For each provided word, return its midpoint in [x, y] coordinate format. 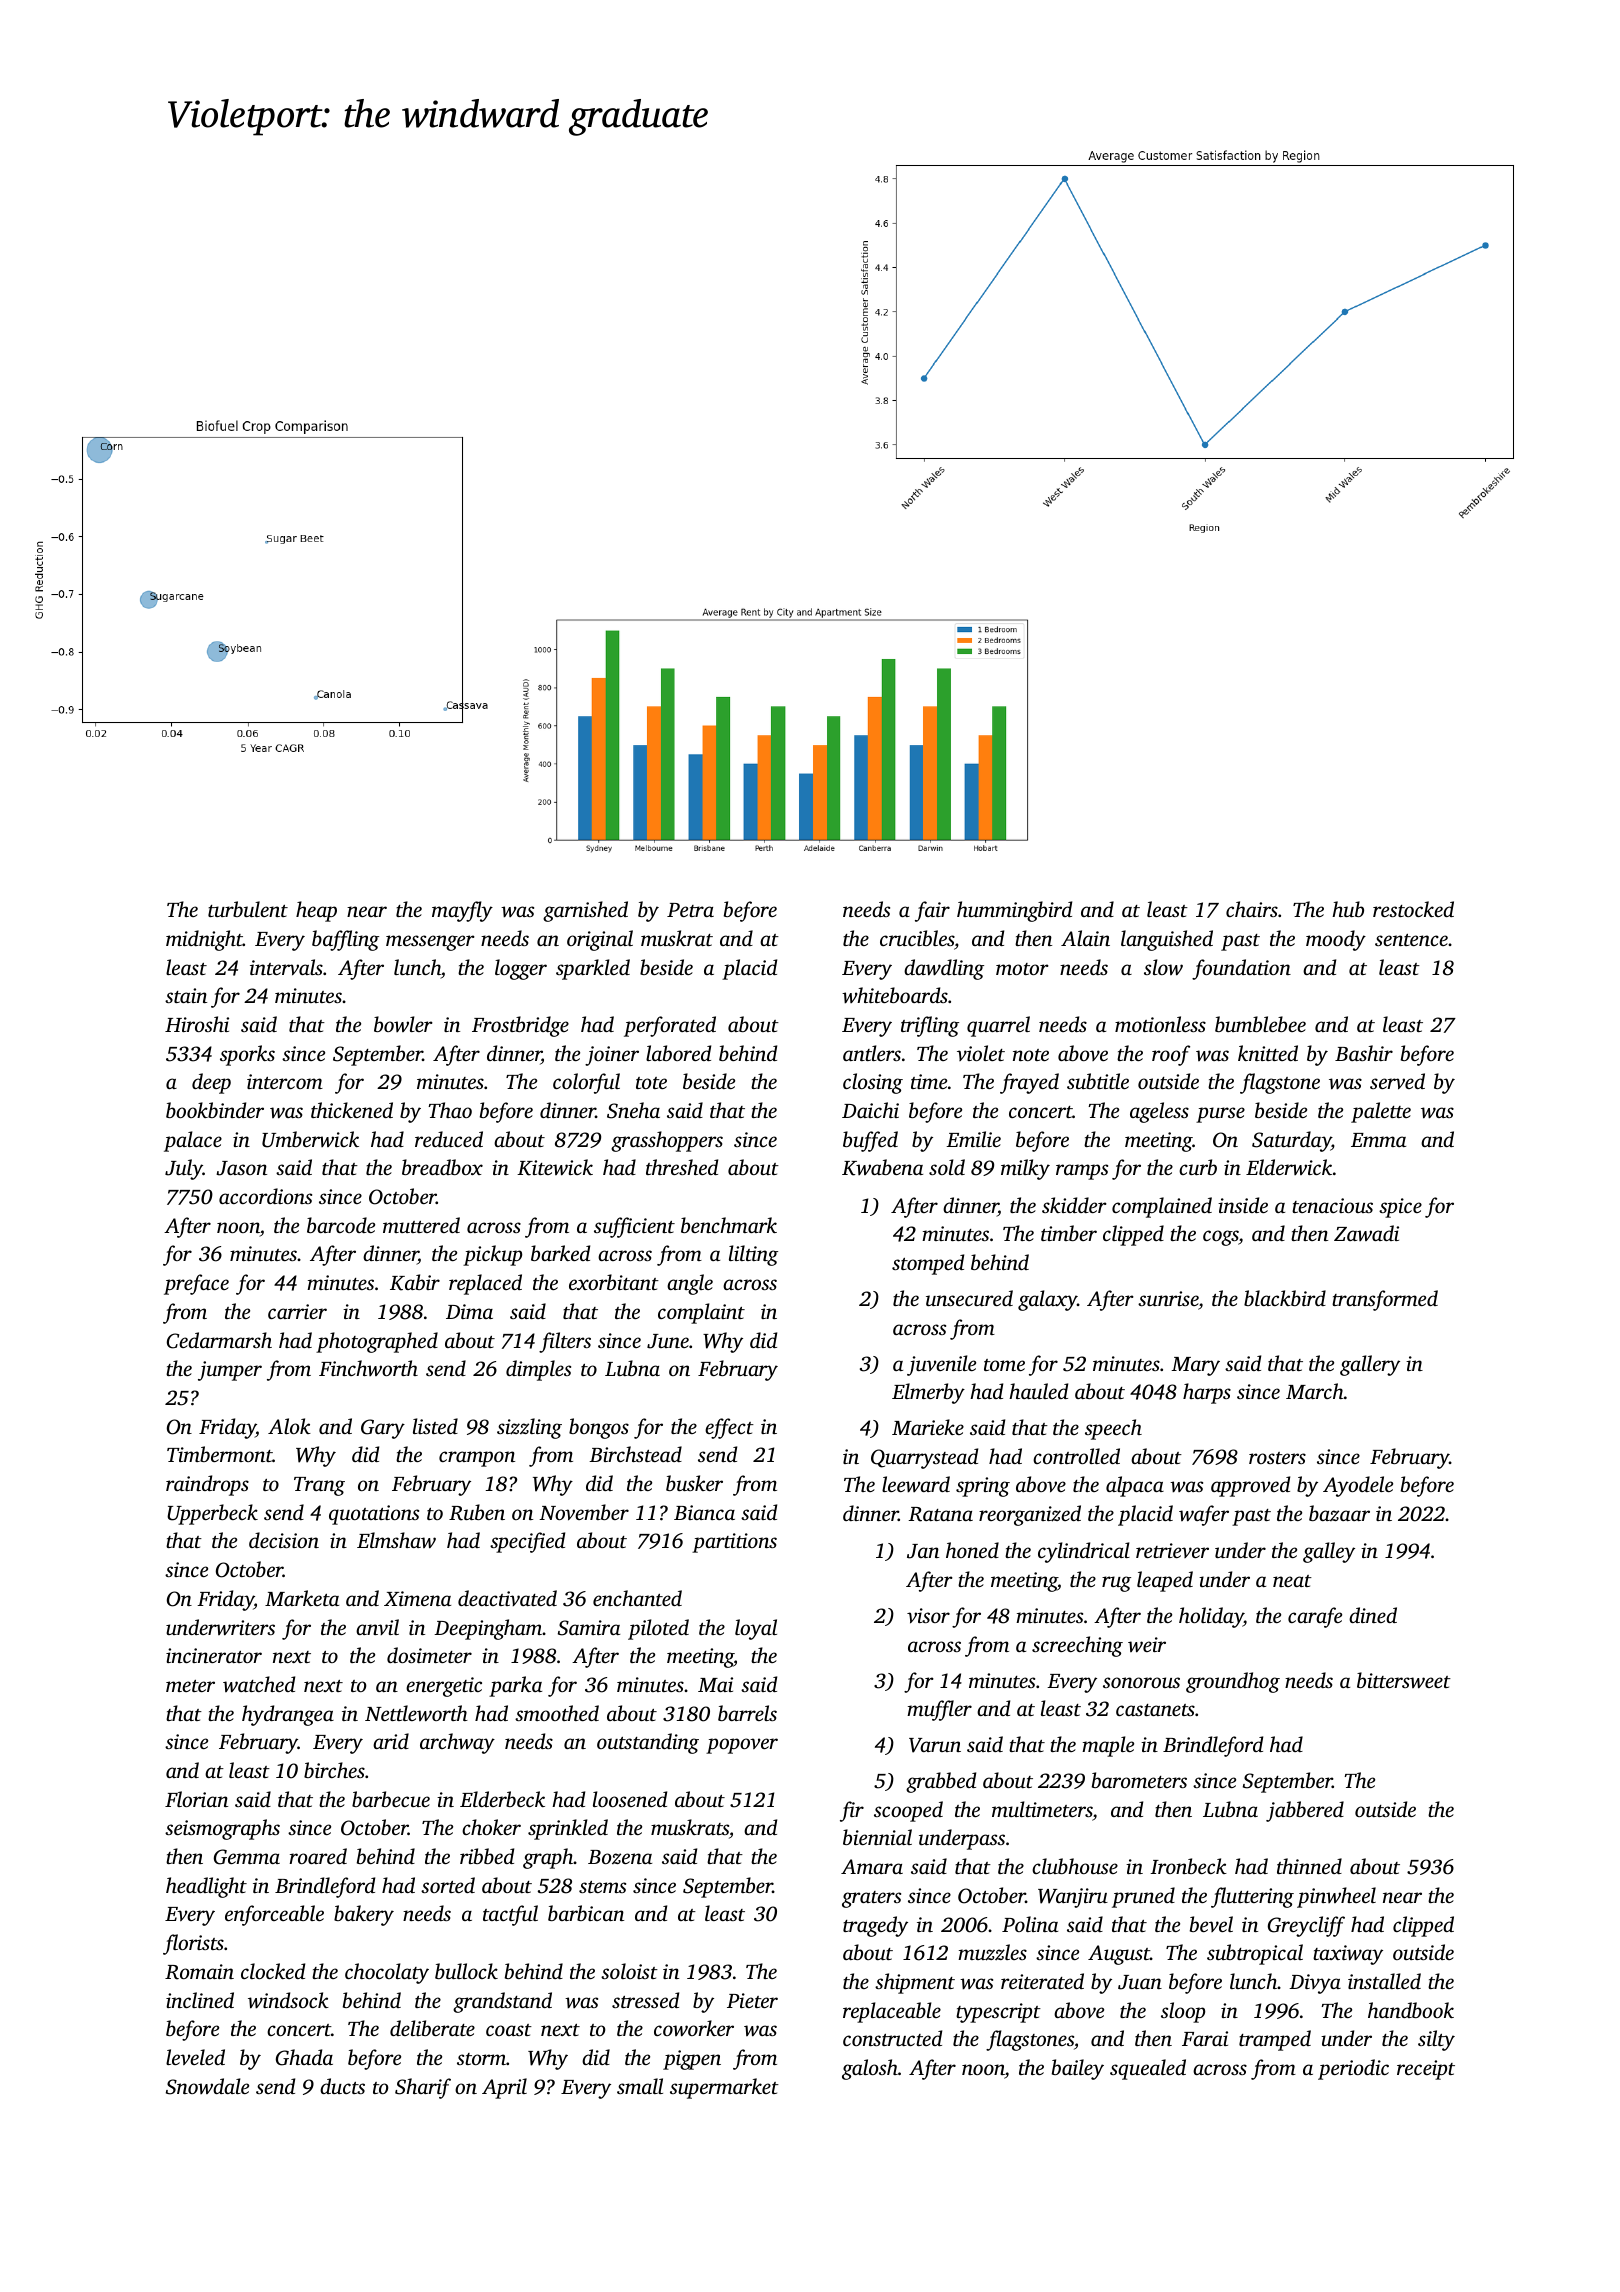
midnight [204, 940]
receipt [1426, 2070]
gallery [1370, 1365]
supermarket [724, 2088]
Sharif [423, 2088]
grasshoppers [667, 1141]
